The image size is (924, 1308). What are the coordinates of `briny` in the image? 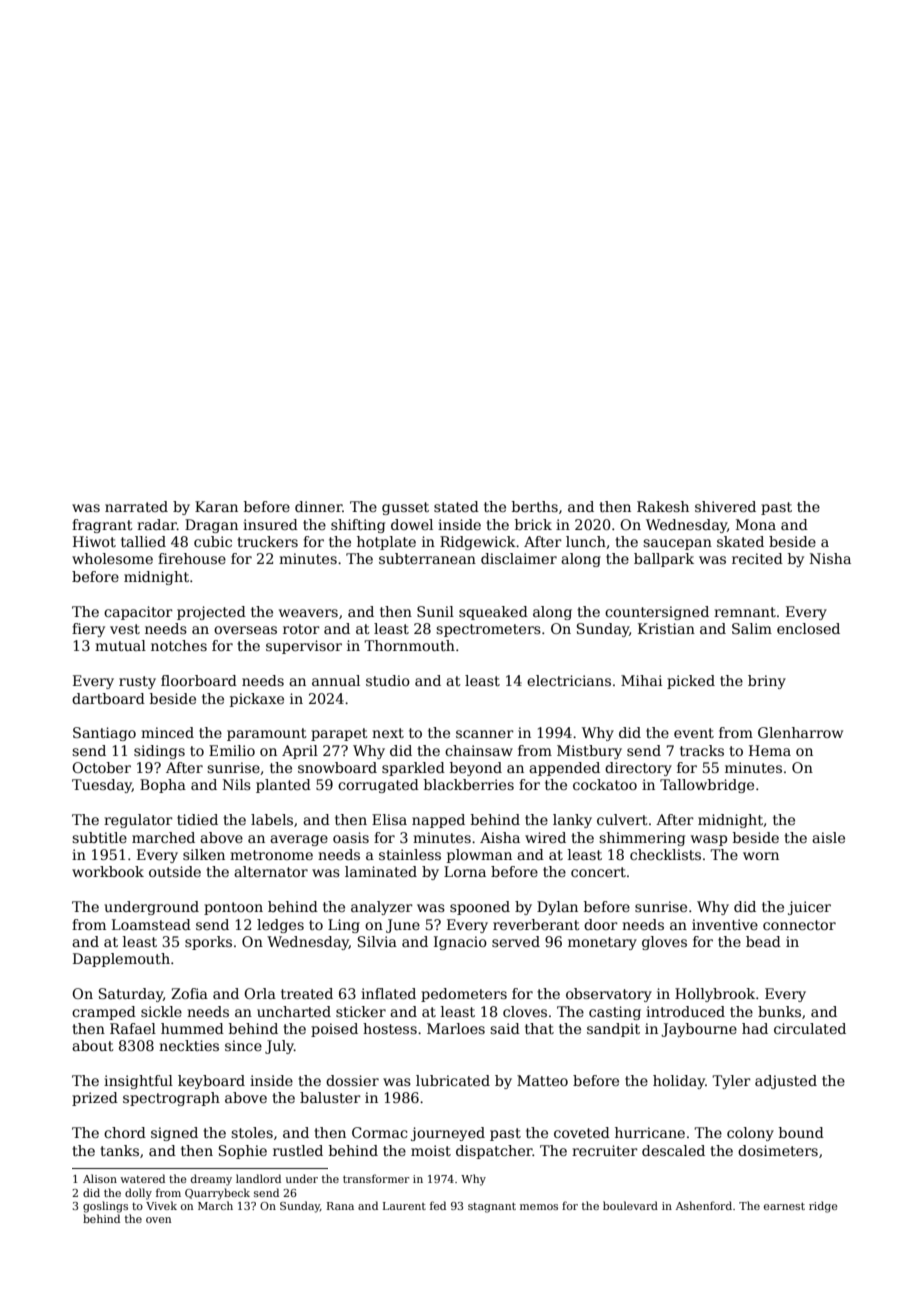 It's located at (767, 682).
